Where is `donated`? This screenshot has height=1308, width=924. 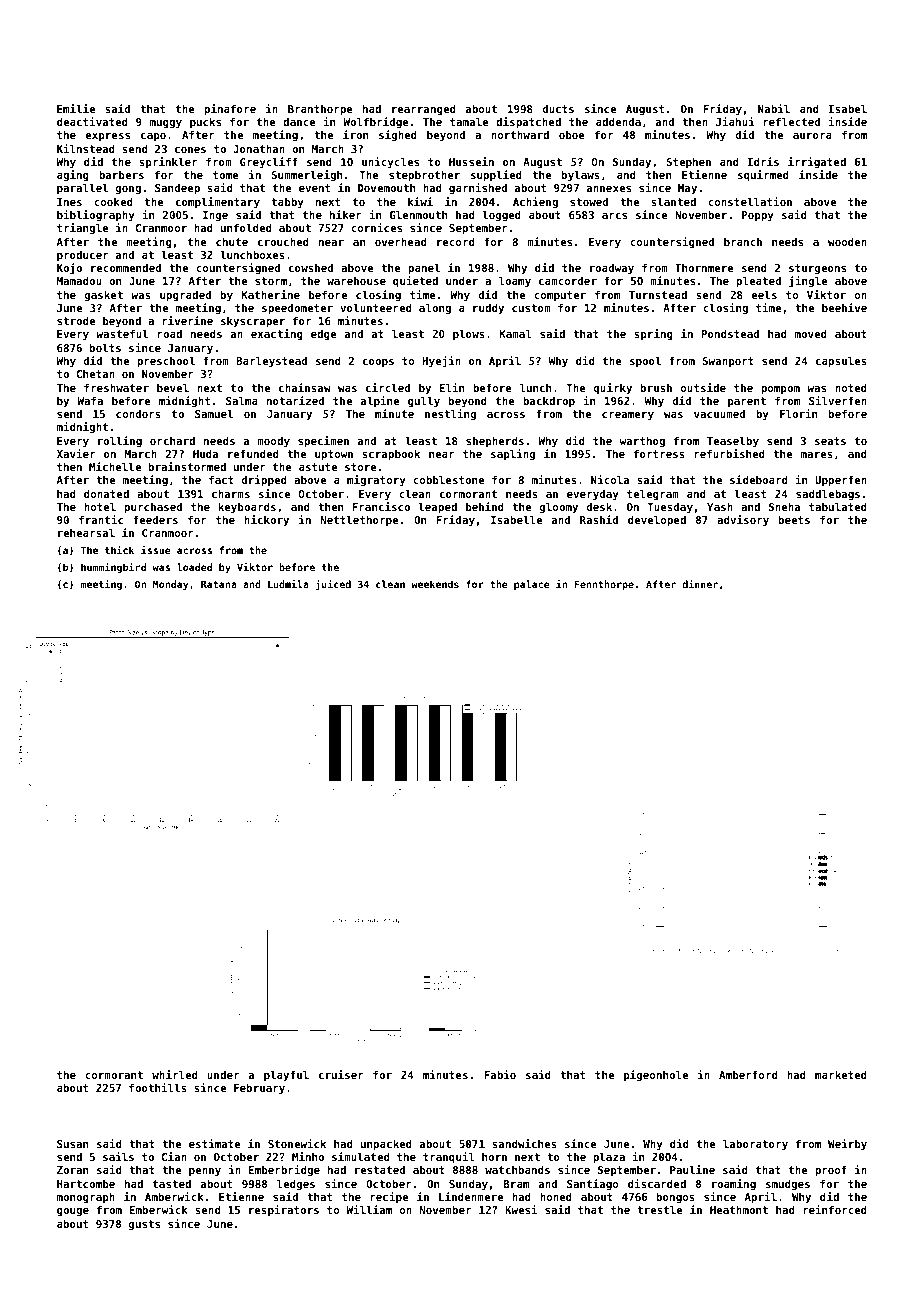 donated is located at coordinates (106, 493).
